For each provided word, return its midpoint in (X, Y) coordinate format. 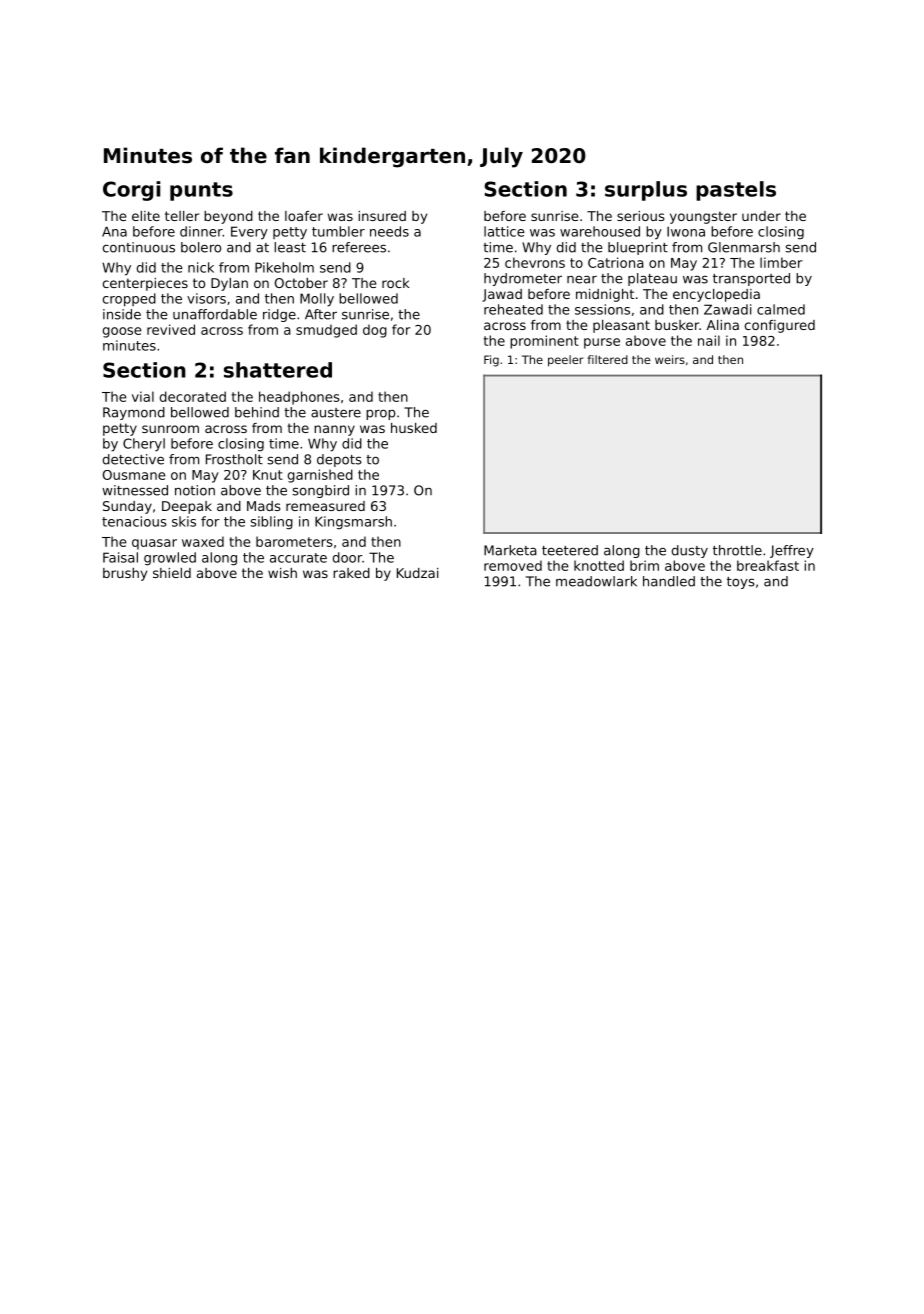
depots (339, 460)
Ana (114, 231)
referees (359, 247)
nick (201, 267)
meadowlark (596, 581)
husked (414, 428)
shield (172, 573)
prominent (544, 342)
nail (709, 340)
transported (751, 279)
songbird (320, 491)
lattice (504, 231)
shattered (278, 370)
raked (351, 573)
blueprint (638, 248)
